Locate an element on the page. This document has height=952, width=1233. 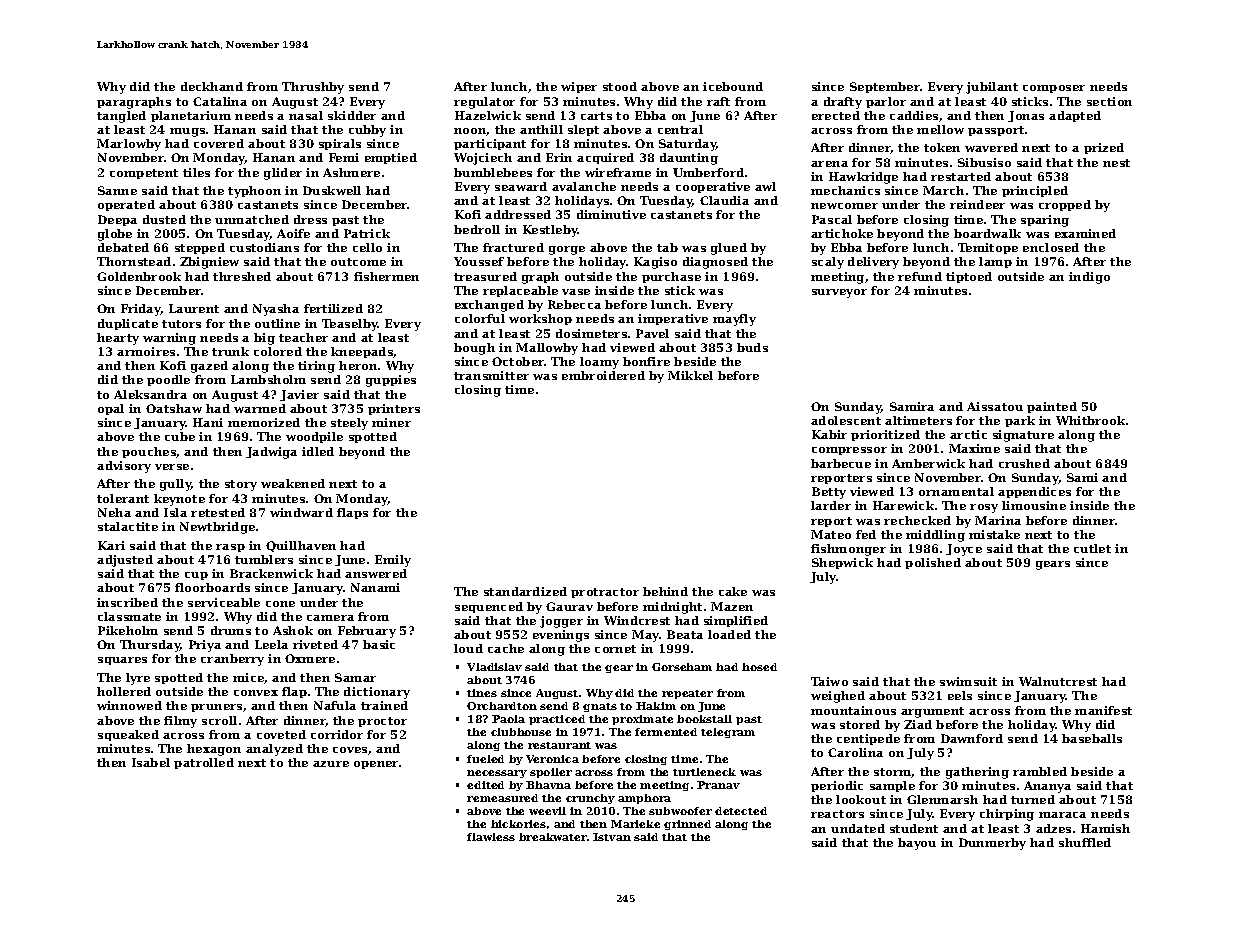
purchase is located at coordinates (671, 277).
